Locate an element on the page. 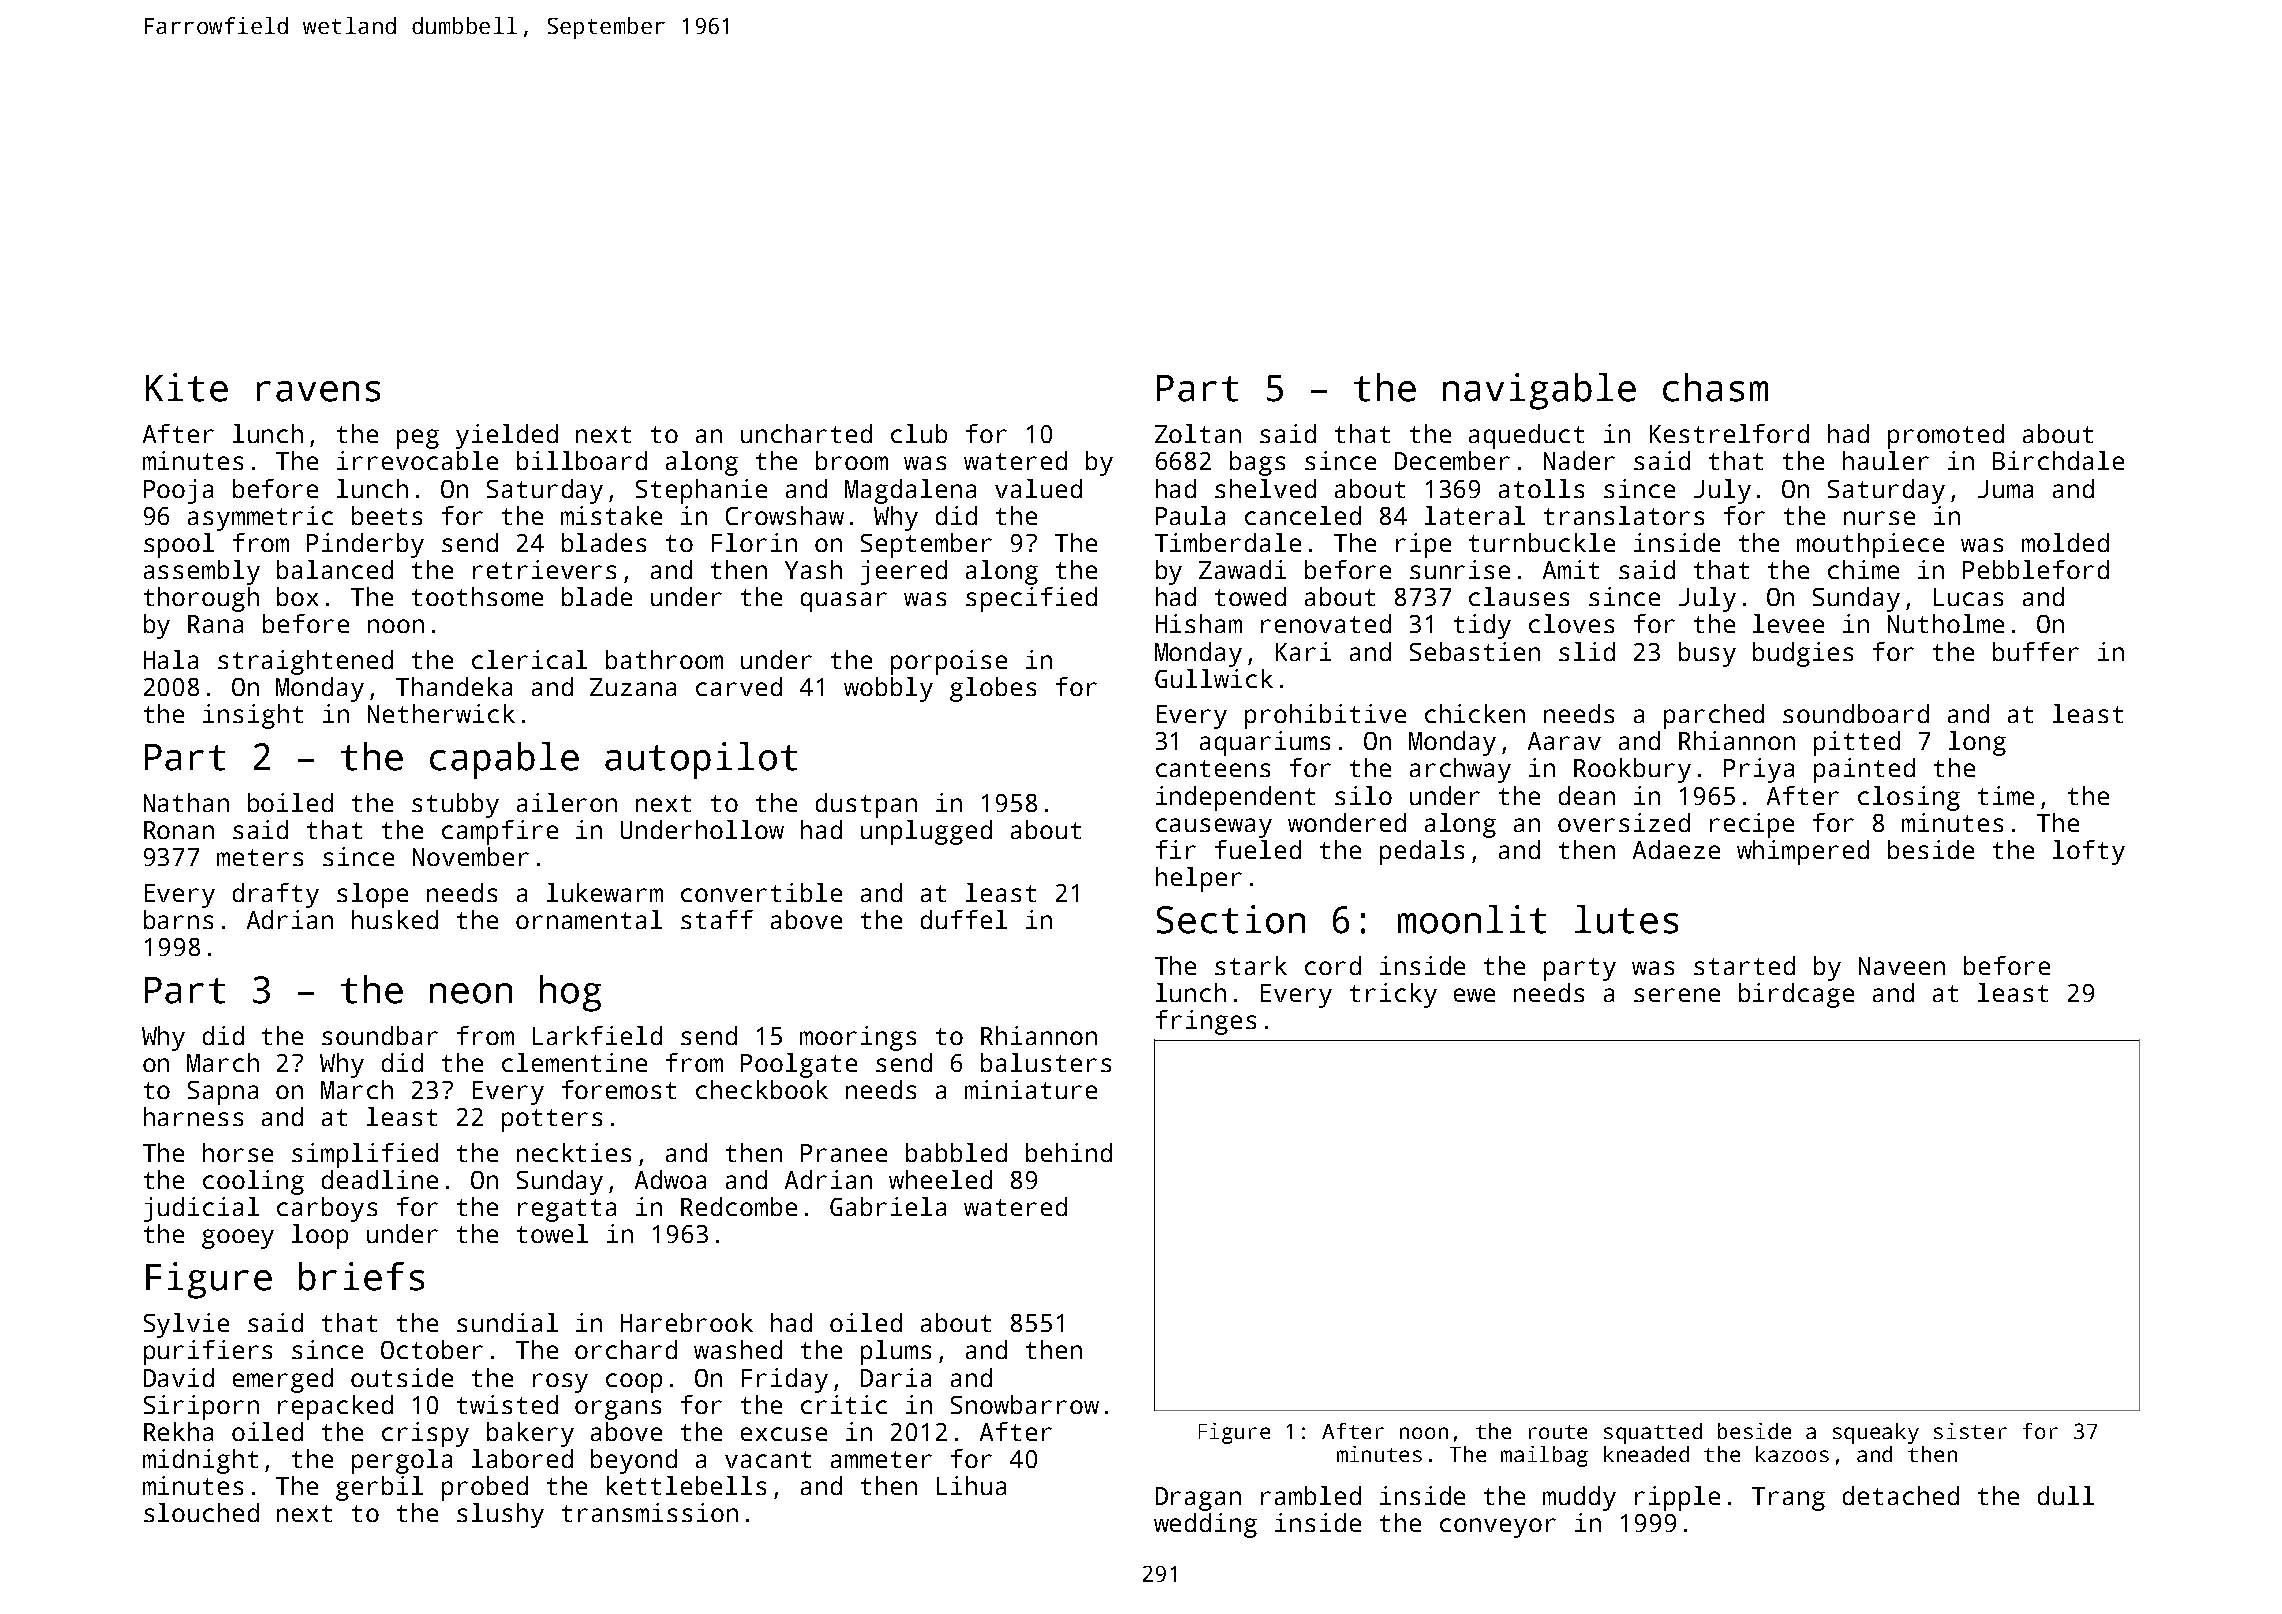  moorings is located at coordinates (858, 1038).
